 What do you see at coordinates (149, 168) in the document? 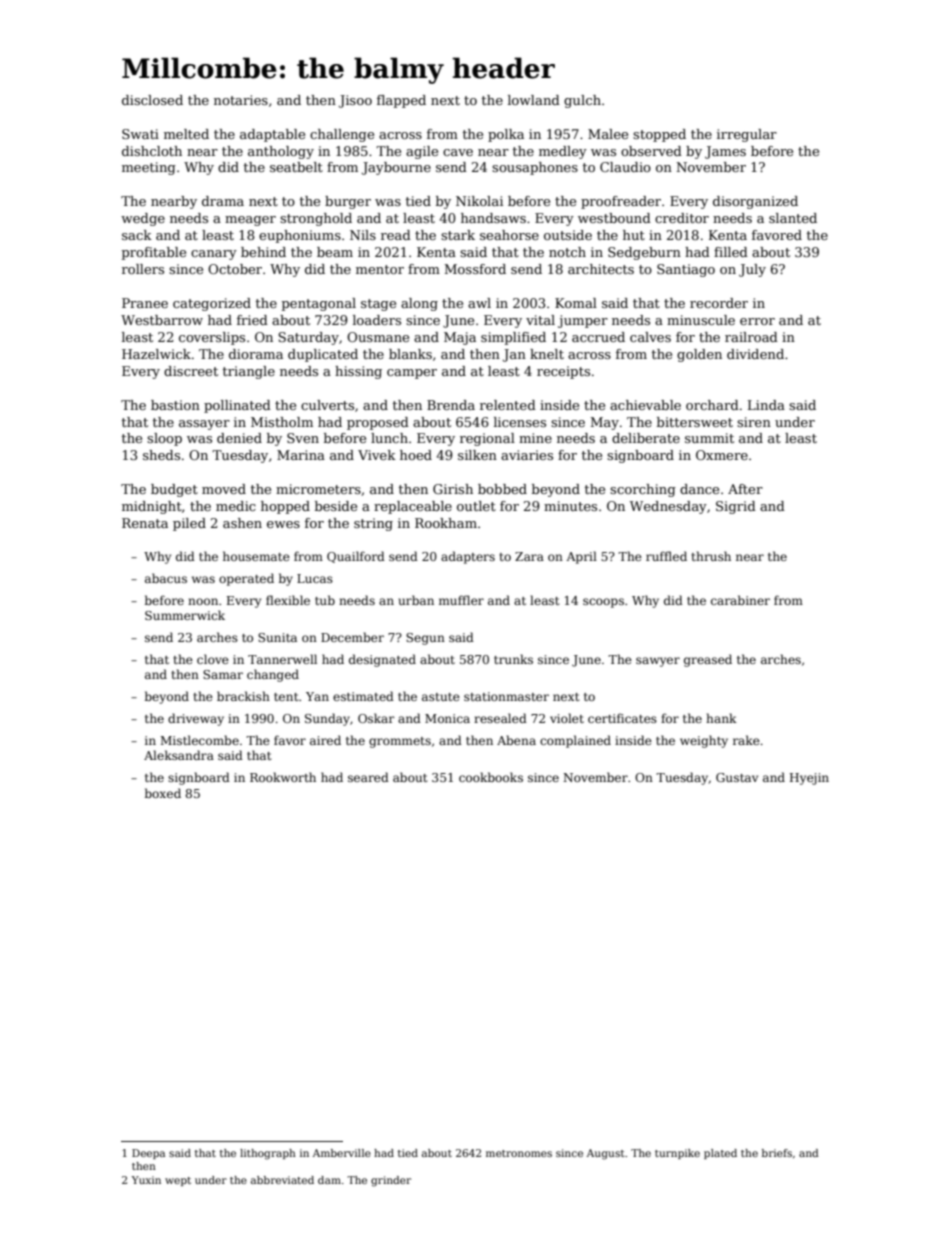
I see `meeting` at bounding box center [149, 168].
